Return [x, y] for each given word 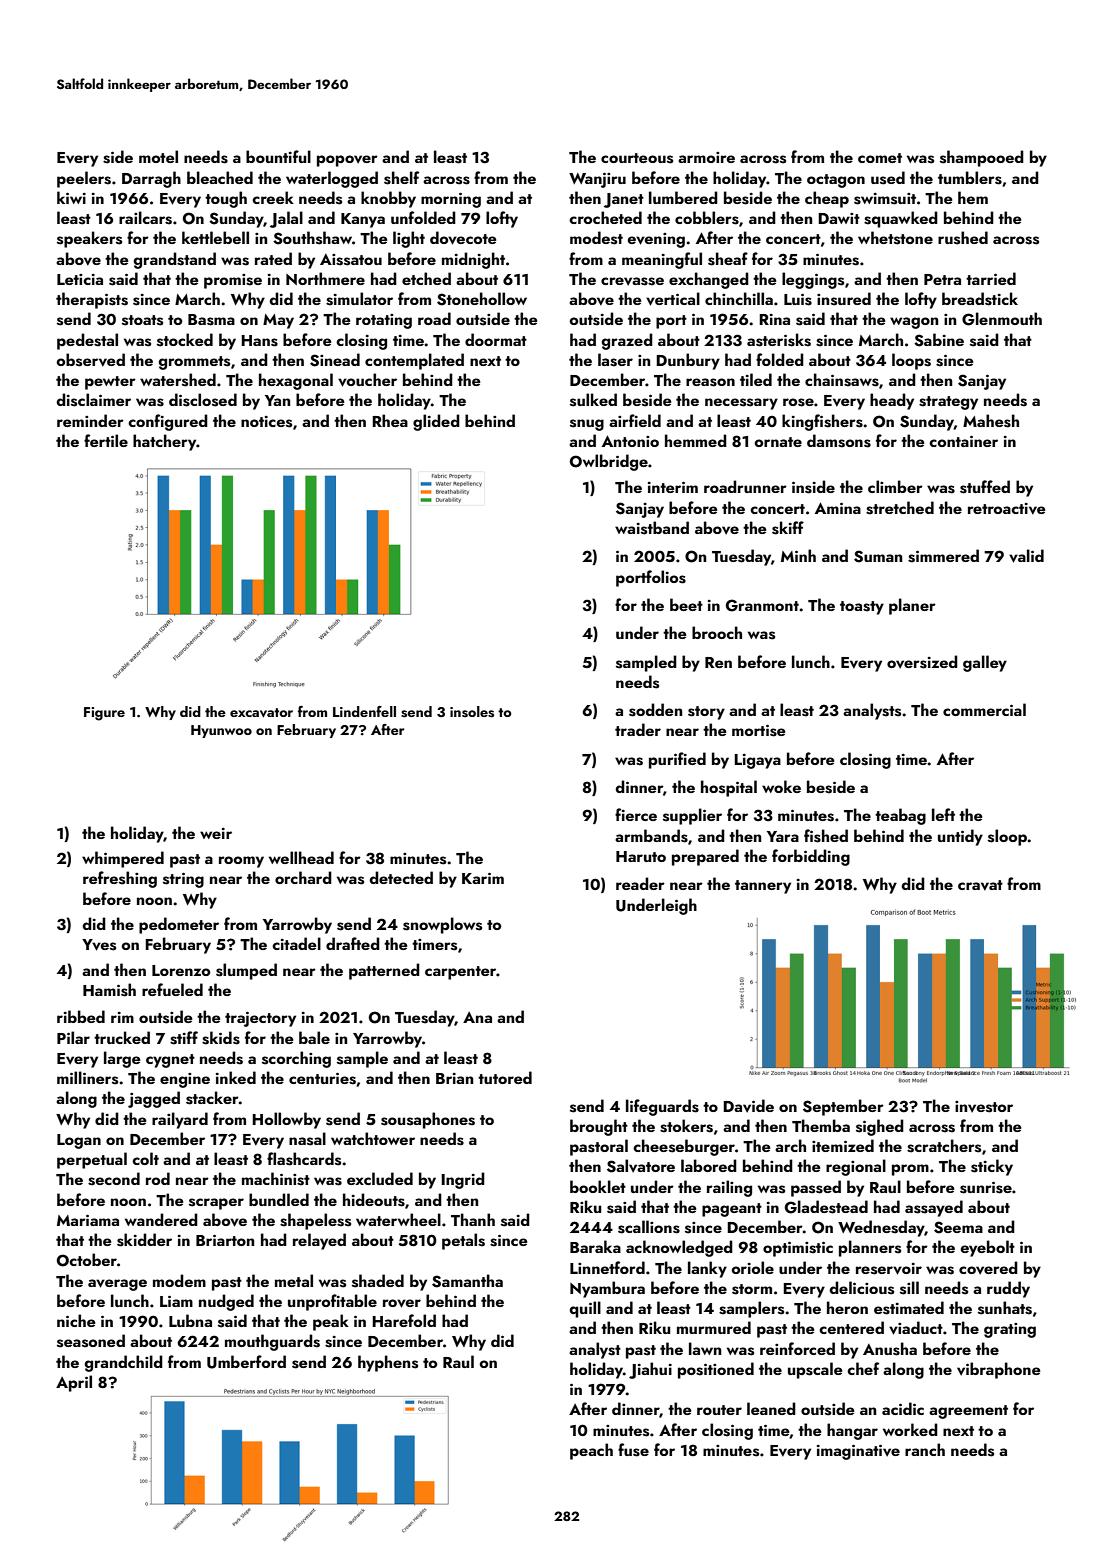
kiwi [71, 197]
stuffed [985, 487]
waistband [652, 528]
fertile [106, 440]
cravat [980, 885]
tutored [505, 1077]
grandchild [124, 1363]
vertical [673, 299]
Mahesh [991, 421]
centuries [322, 1079]
